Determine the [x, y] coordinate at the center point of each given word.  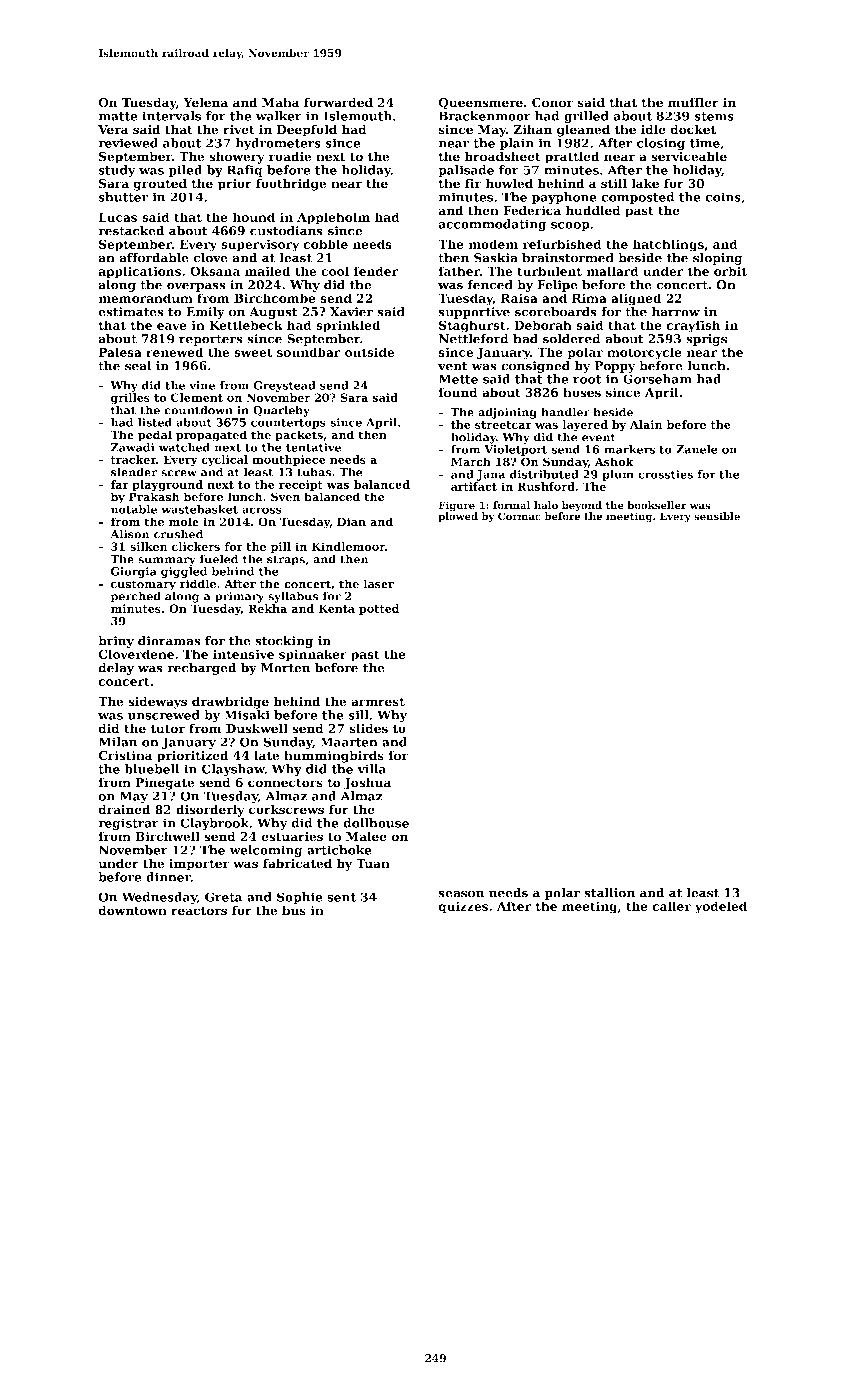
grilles [130, 399]
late [266, 755]
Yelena [206, 102]
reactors [199, 911]
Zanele [697, 449]
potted [379, 609]
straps [286, 560]
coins [723, 197]
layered [585, 426]
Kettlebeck [246, 325]
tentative [313, 447]
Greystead [284, 386]
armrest [378, 702]
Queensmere [480, 103]
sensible [717, 516]
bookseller [657, 505]
